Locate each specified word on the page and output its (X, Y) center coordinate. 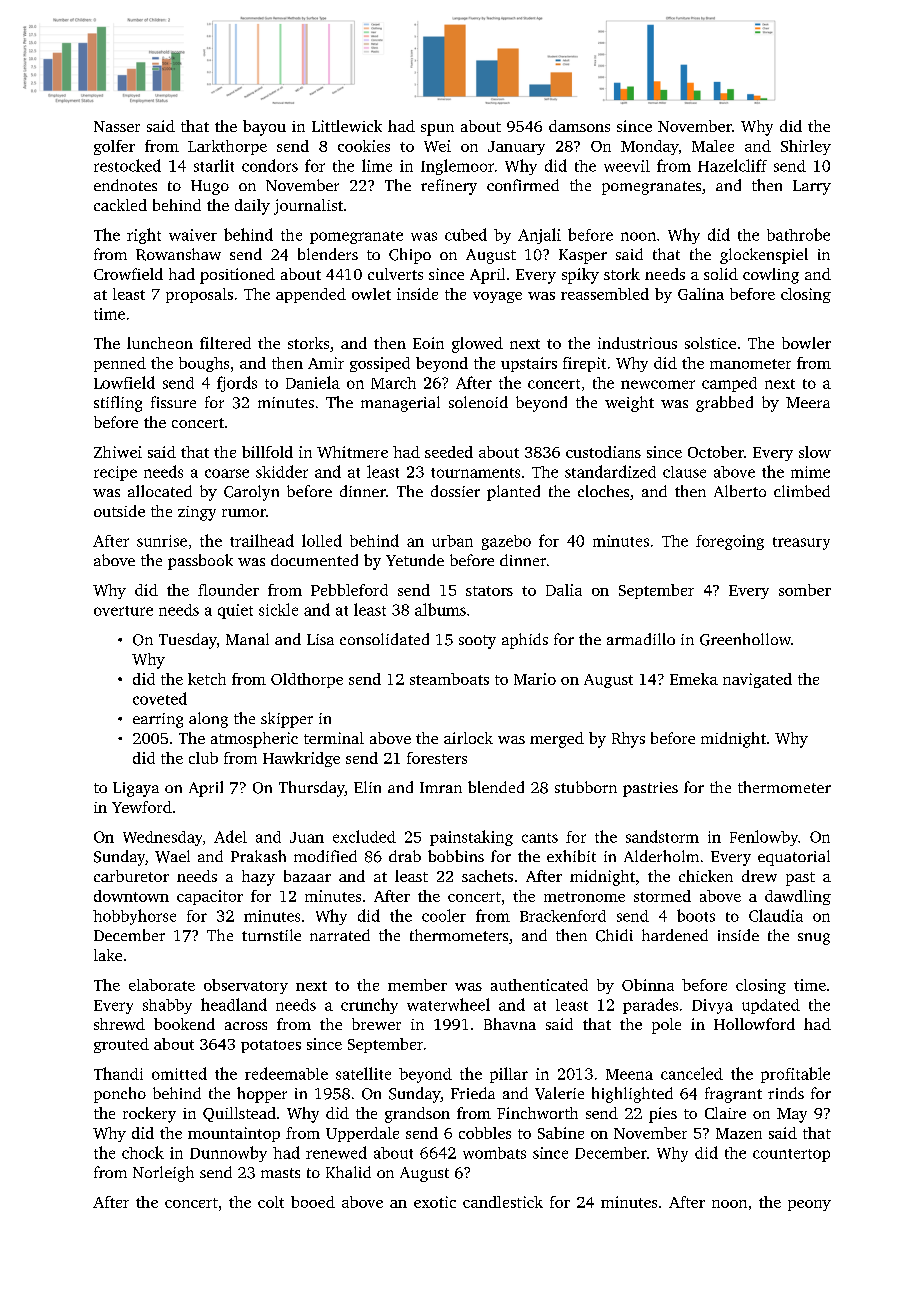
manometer (750, 364)
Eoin (428, 343)
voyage (497, 297)
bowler (806, 343)
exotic (435, 1202)
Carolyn (251, 493)
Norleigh (163, 1174)
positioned (237, 276)
